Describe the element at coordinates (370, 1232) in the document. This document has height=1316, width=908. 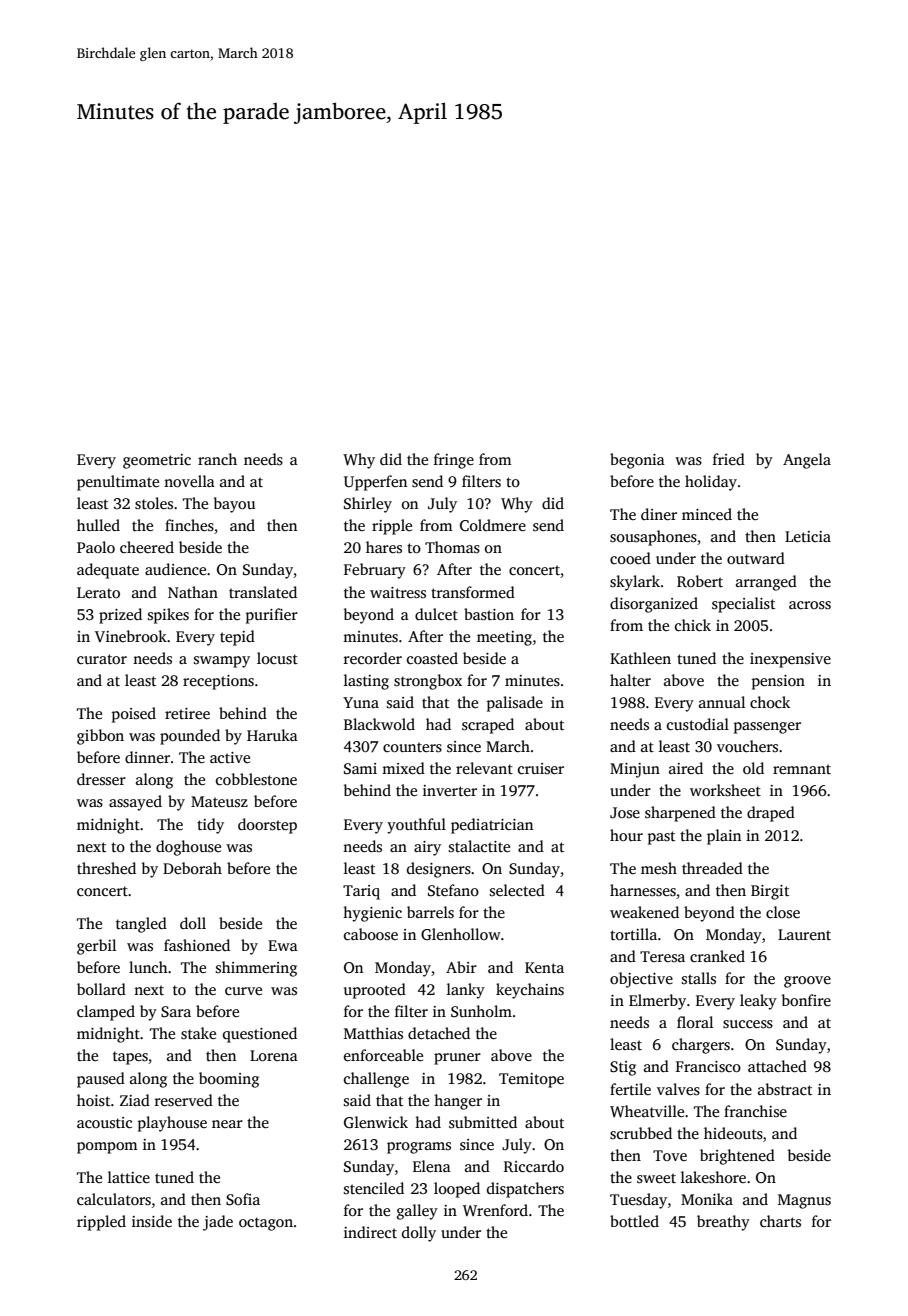
I see `indirect` at that location.
